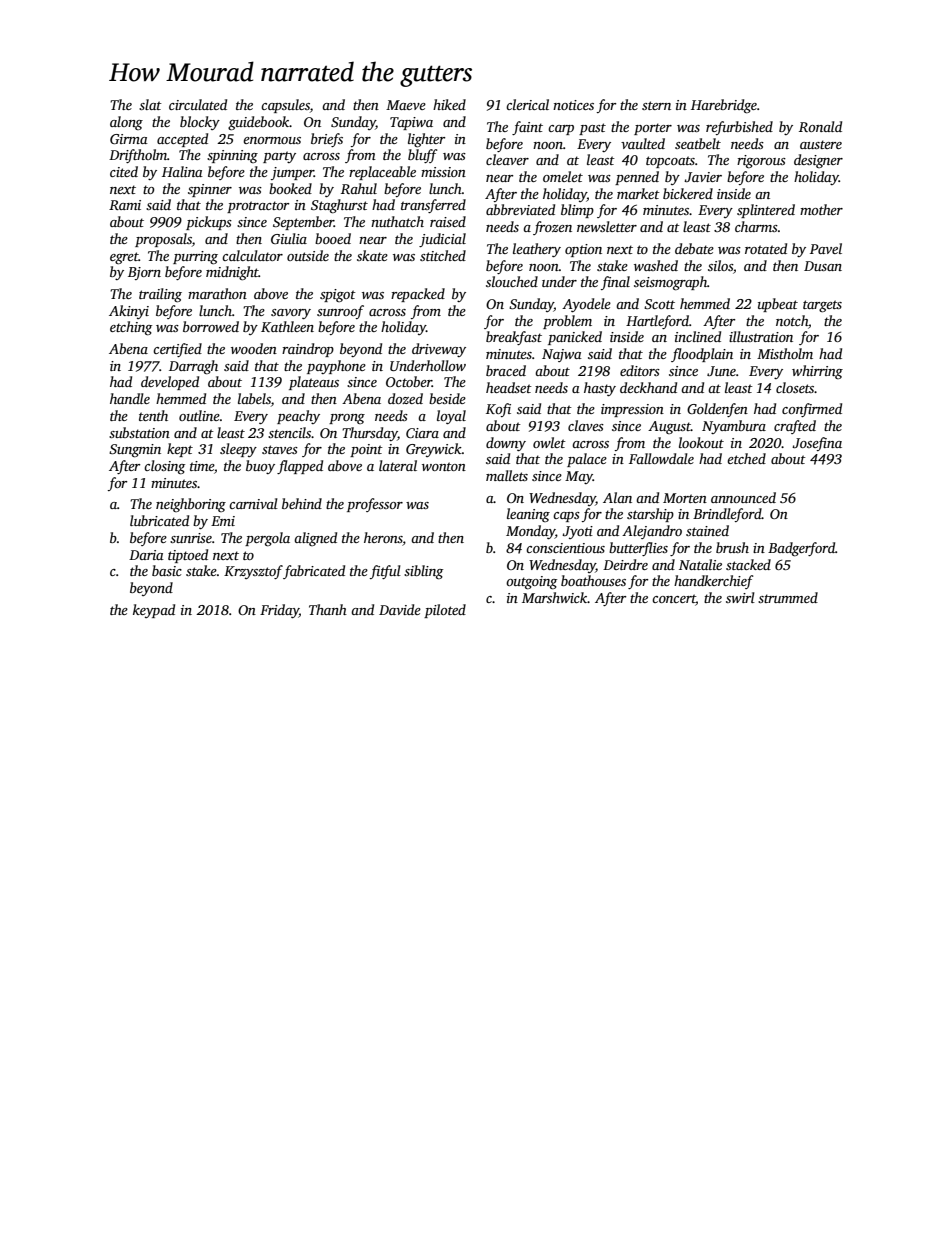 Image resolution: width=952 pixels, height=1233 pixels. What do you see at coordinates (514, 338) in the screenshot?
I see `breakfast` at bounding box center [514, 338].
